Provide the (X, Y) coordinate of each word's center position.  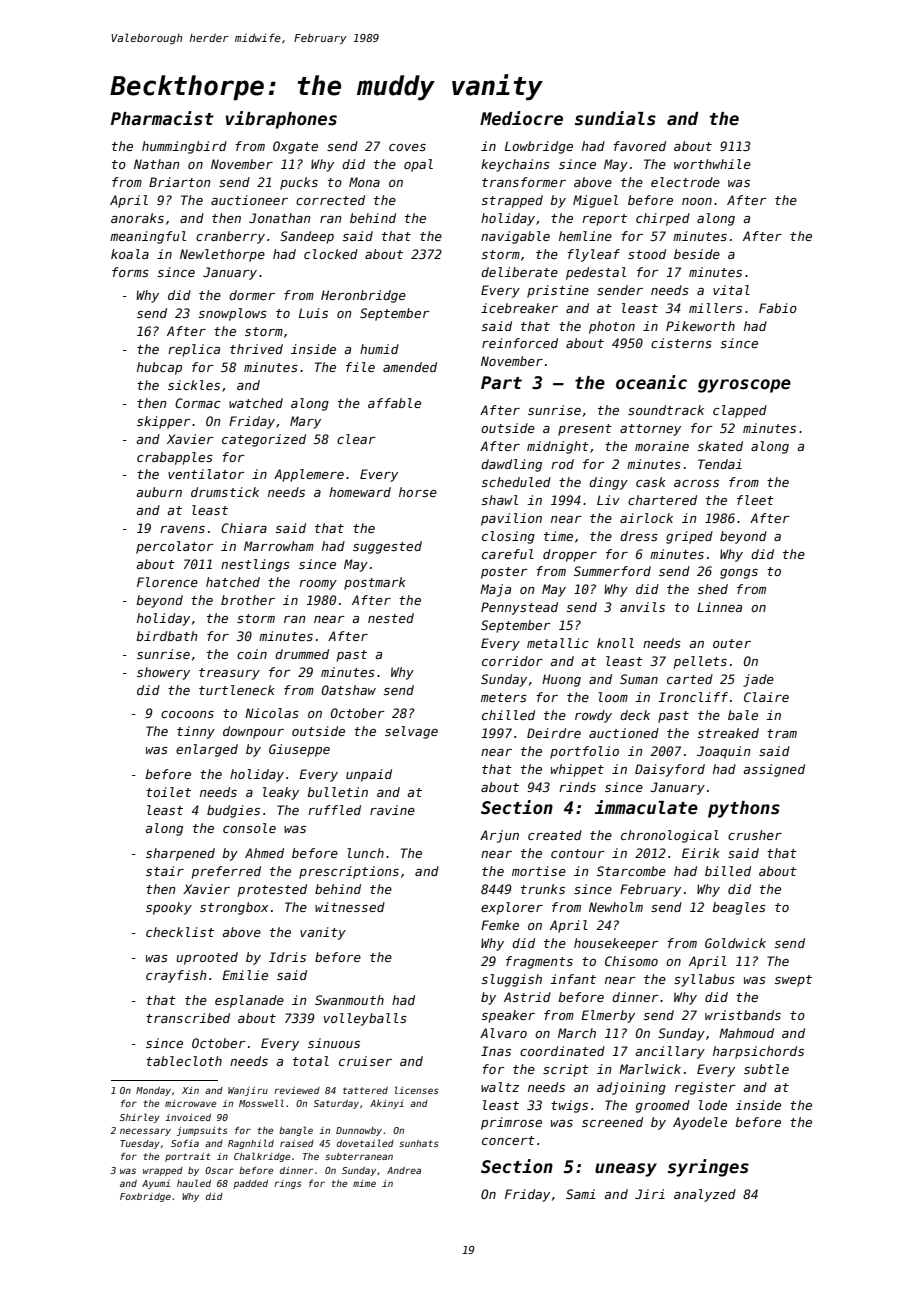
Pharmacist (162, 118)
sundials (615, 118)
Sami (581, 1194)
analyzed (705, 1195)
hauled (194, 1183)
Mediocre (521, 118)
